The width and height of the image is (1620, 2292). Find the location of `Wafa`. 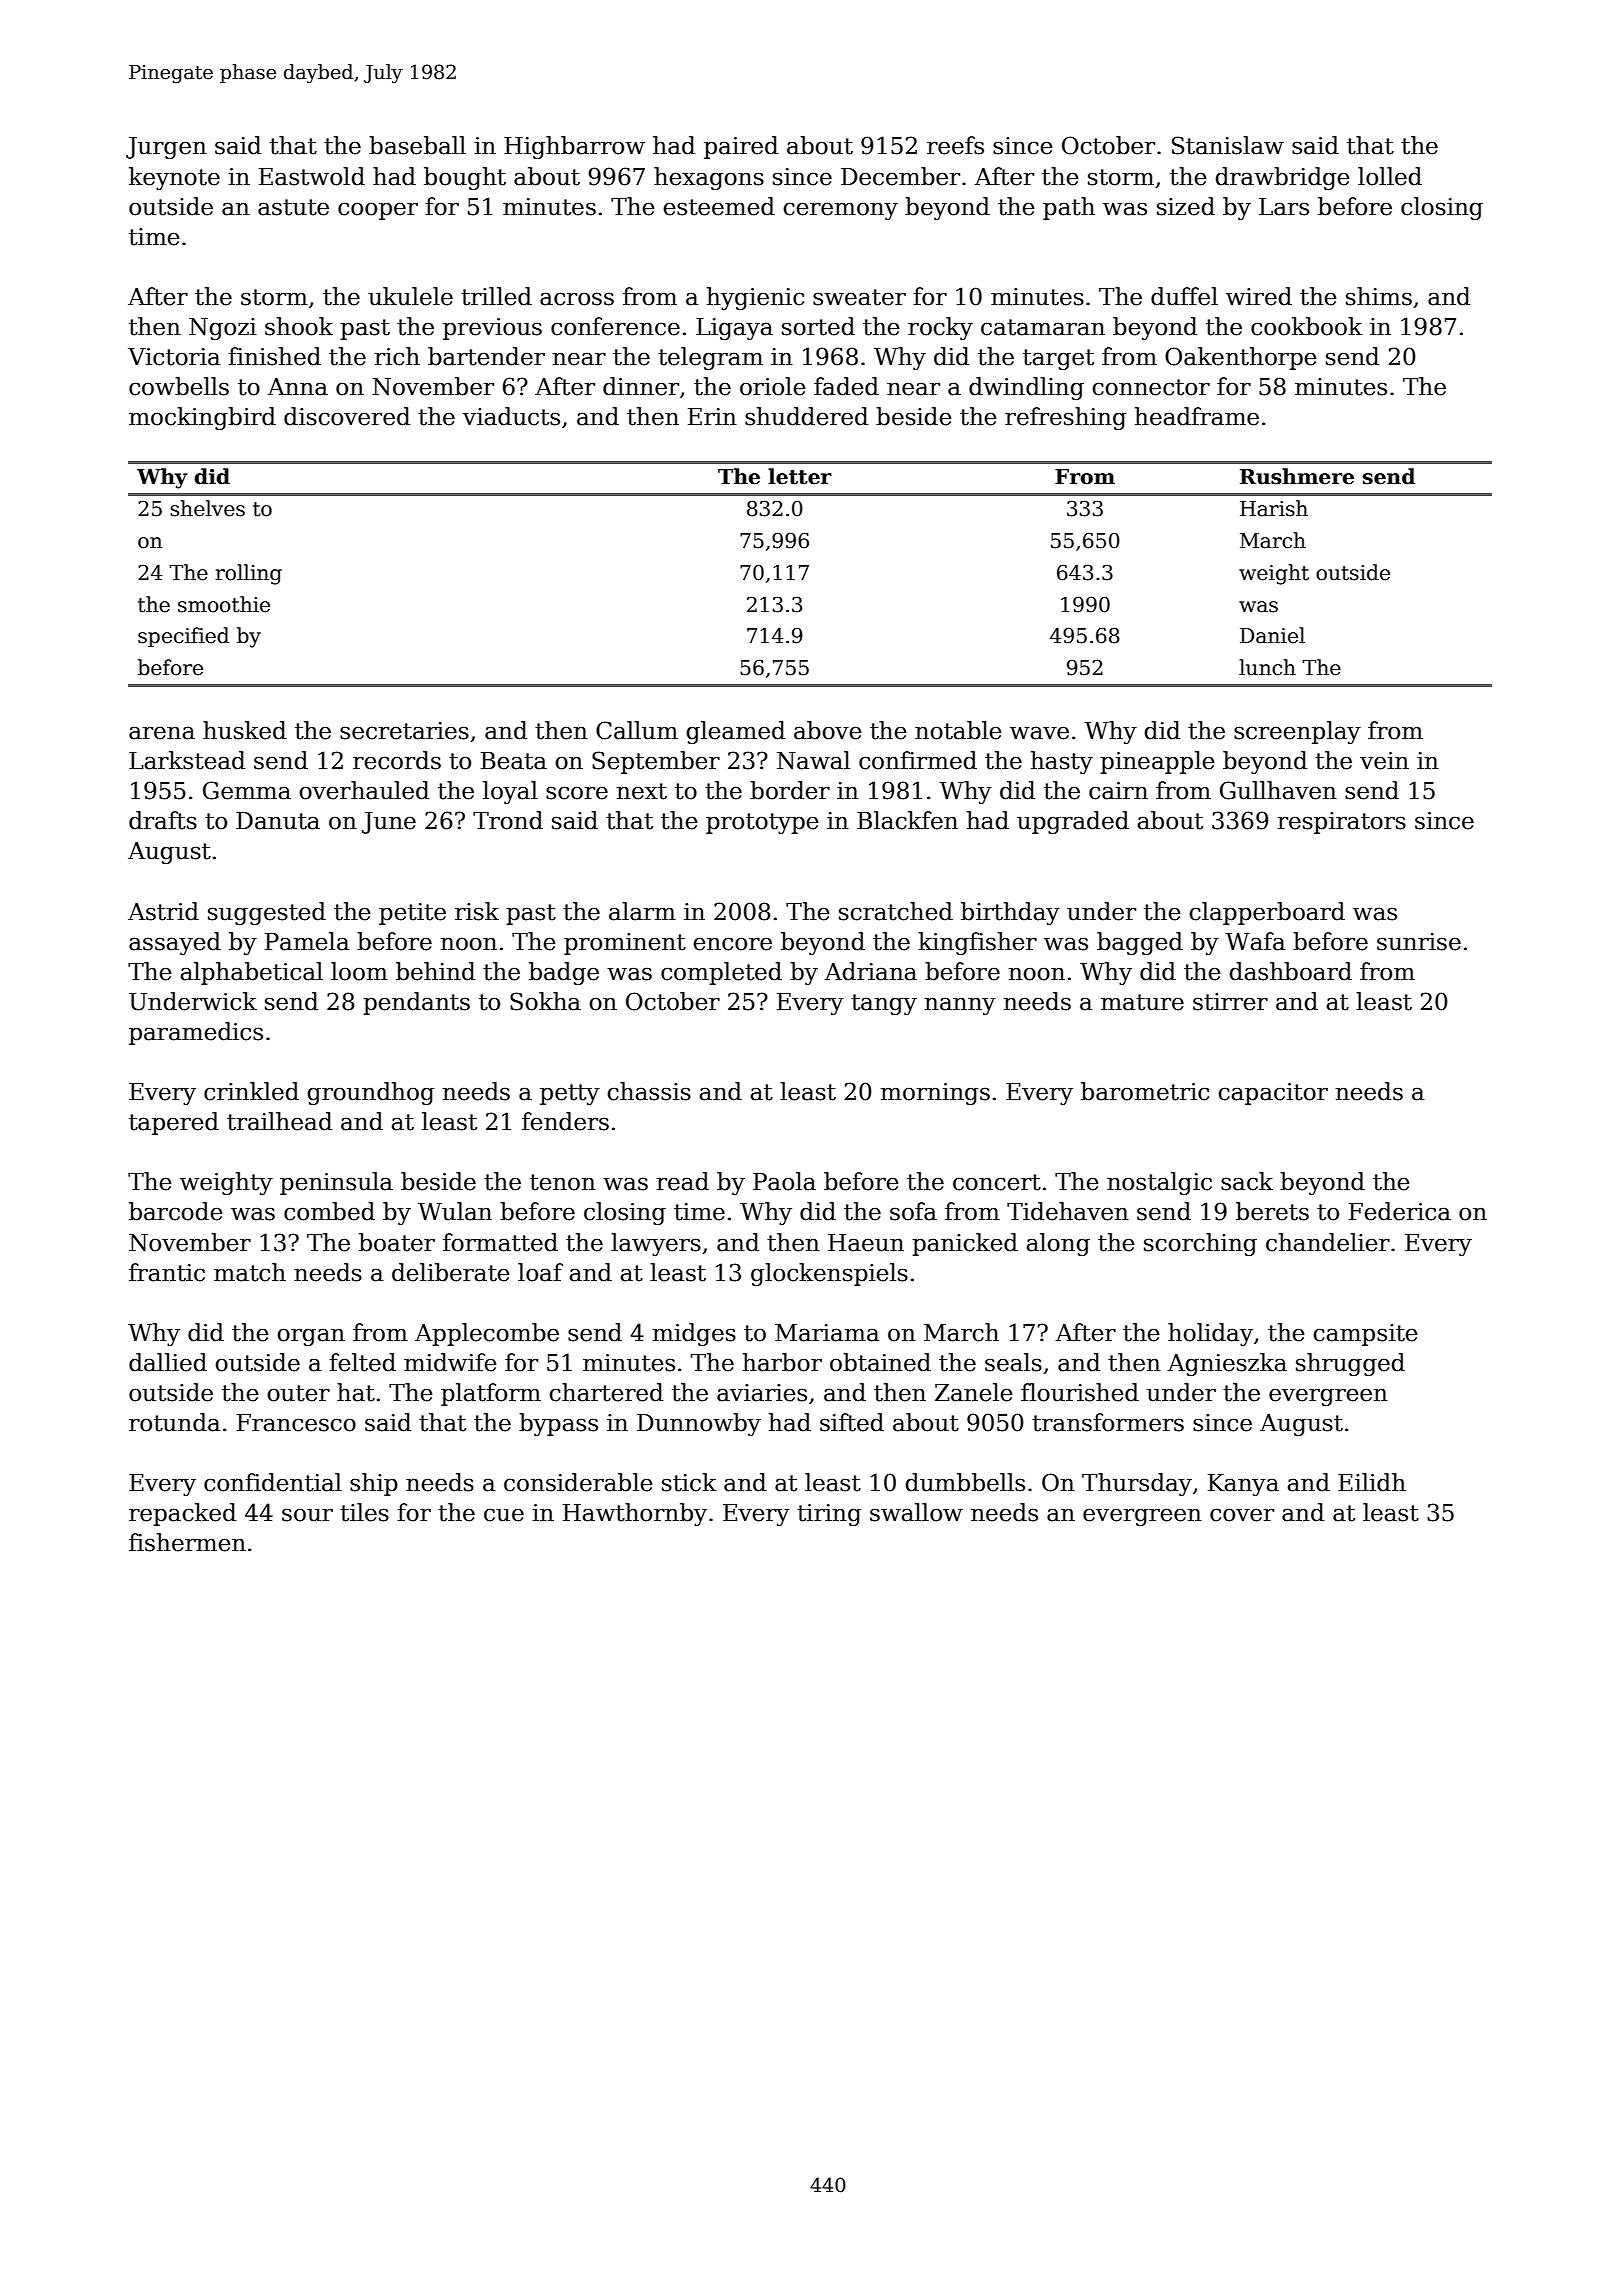

Wafa is located at coordinates (1255, 941).
